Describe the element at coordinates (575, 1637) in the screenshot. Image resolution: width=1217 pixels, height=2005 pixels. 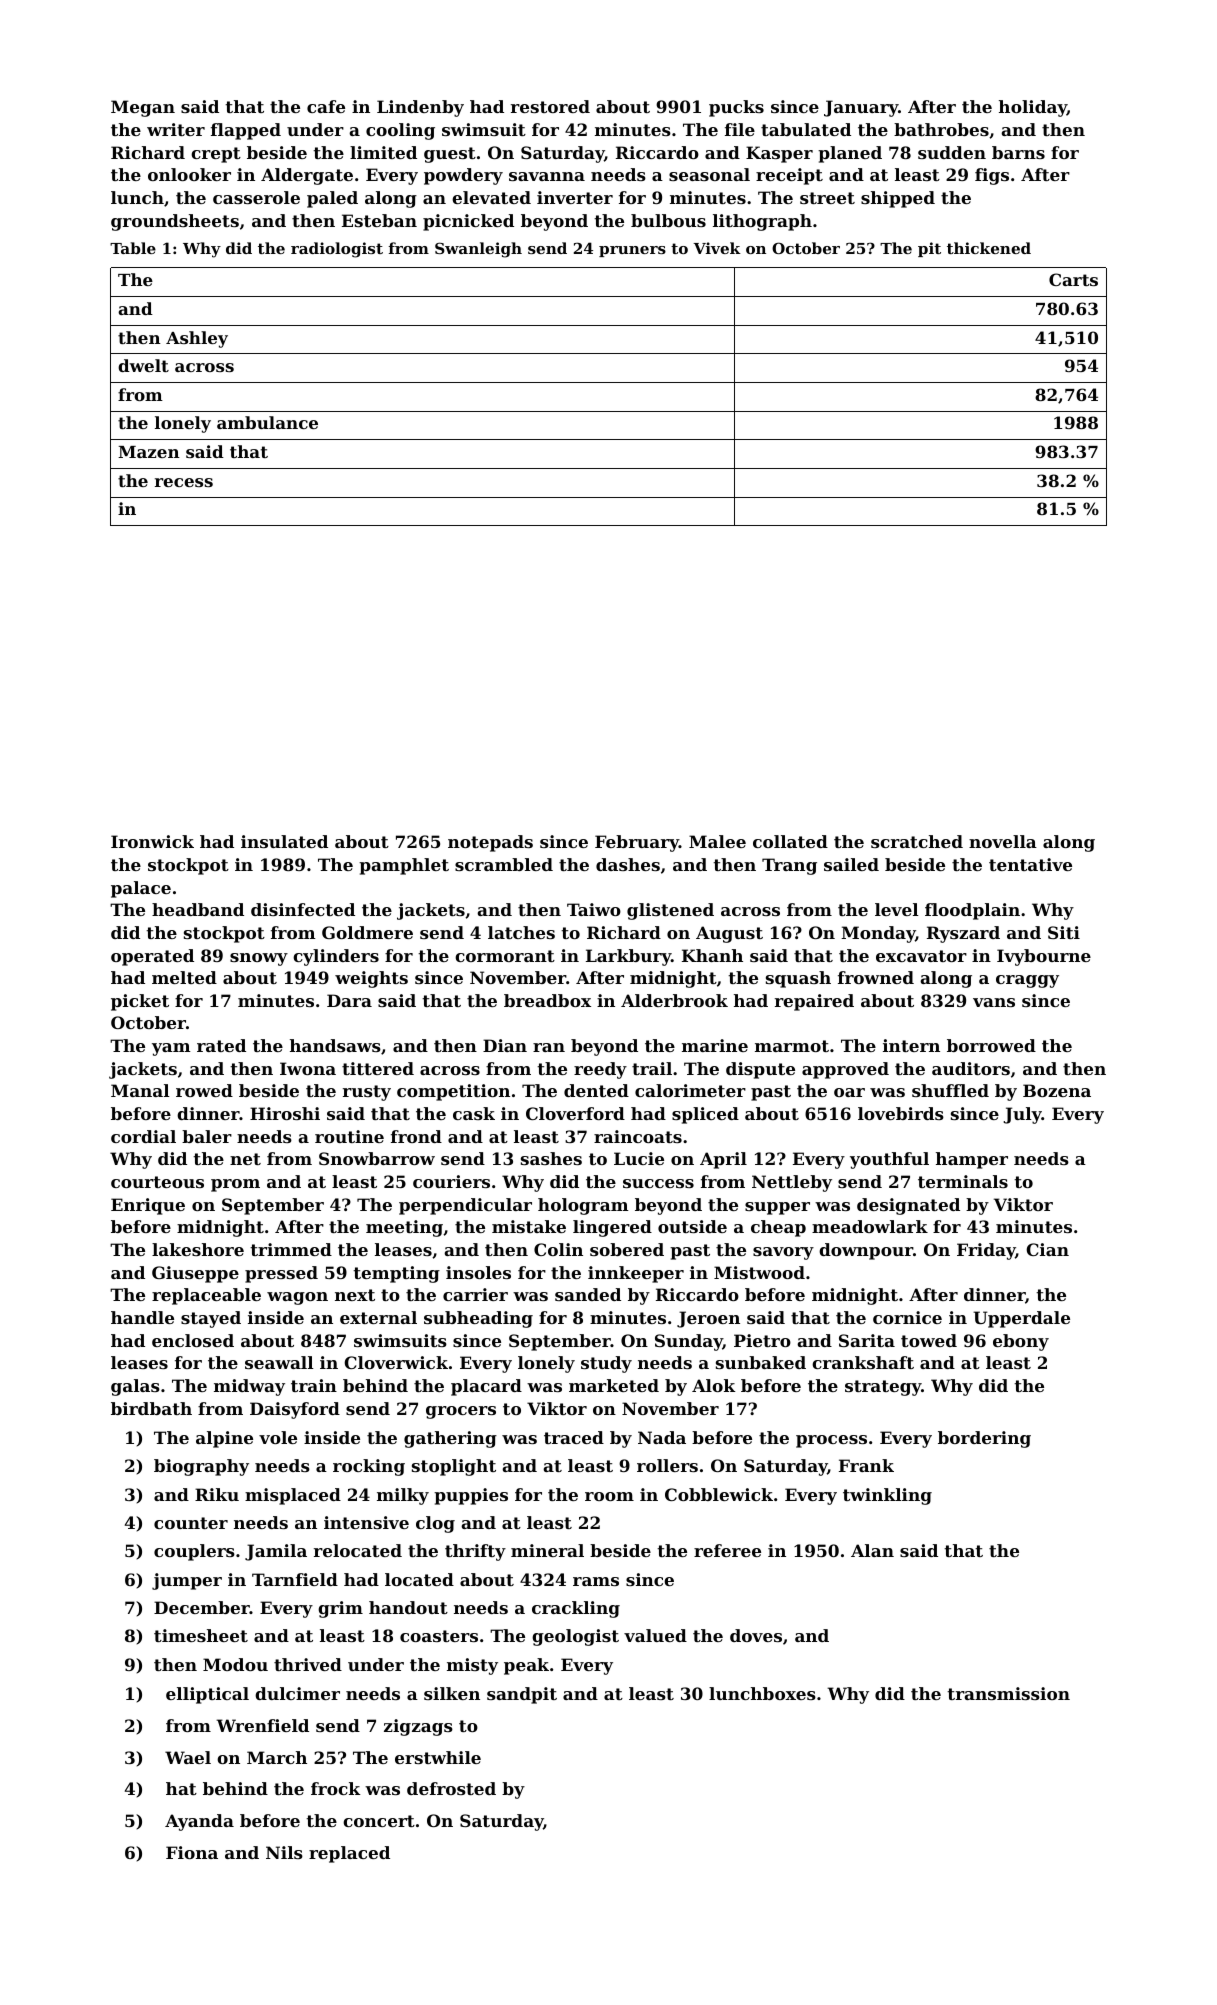
I see `geologist` at that location.
